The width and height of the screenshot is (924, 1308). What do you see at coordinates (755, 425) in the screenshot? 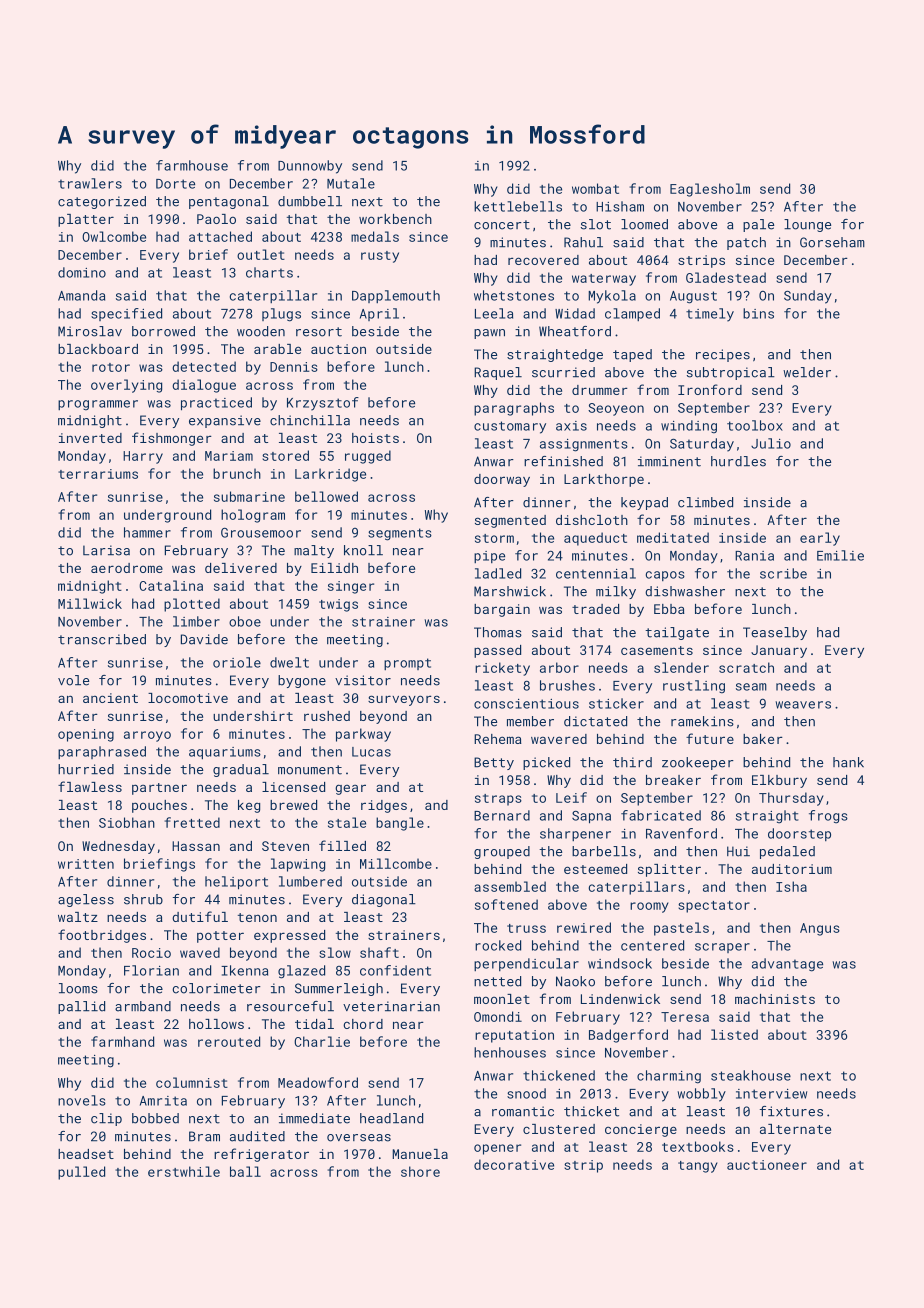
I see `toolbox` at bounding box center [755, 425].
